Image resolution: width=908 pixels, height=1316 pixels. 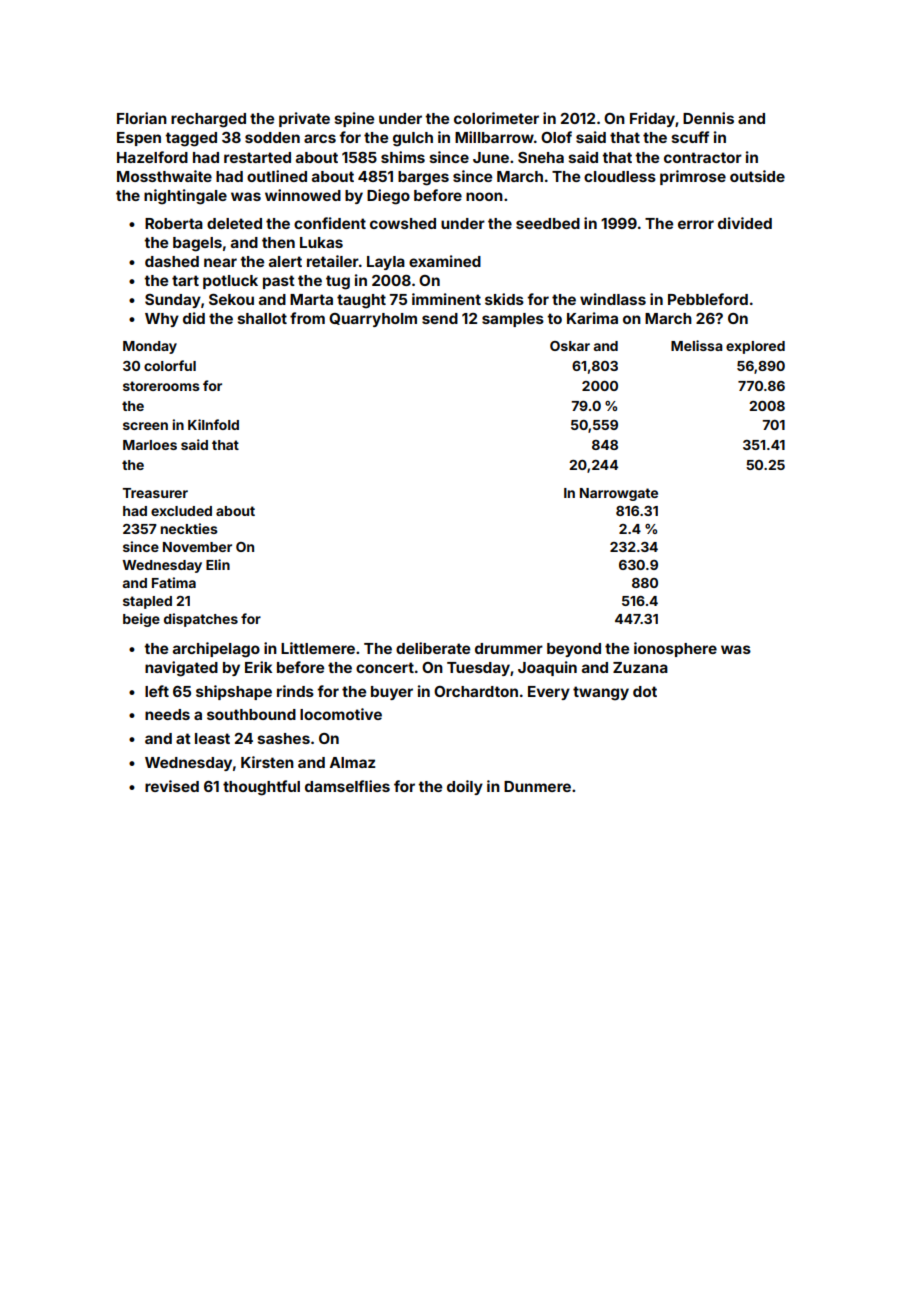 What do you see at coordinates (509, 648) in the image?
I see `drummer` at bounding box center [509, 648].
